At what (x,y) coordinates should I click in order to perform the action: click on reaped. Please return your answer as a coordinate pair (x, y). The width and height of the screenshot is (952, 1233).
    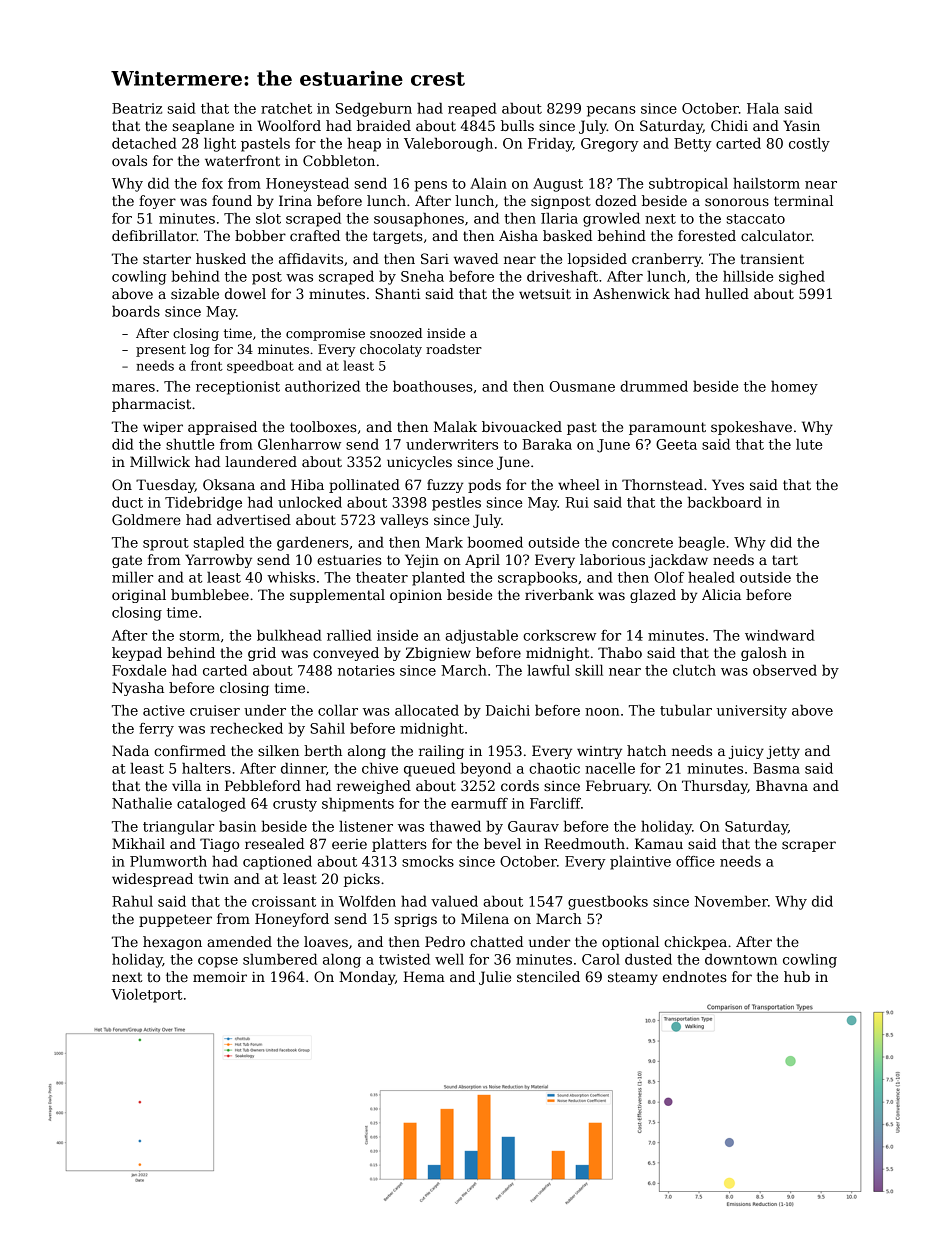
    Looking at the image, I should click on (472, 110).
